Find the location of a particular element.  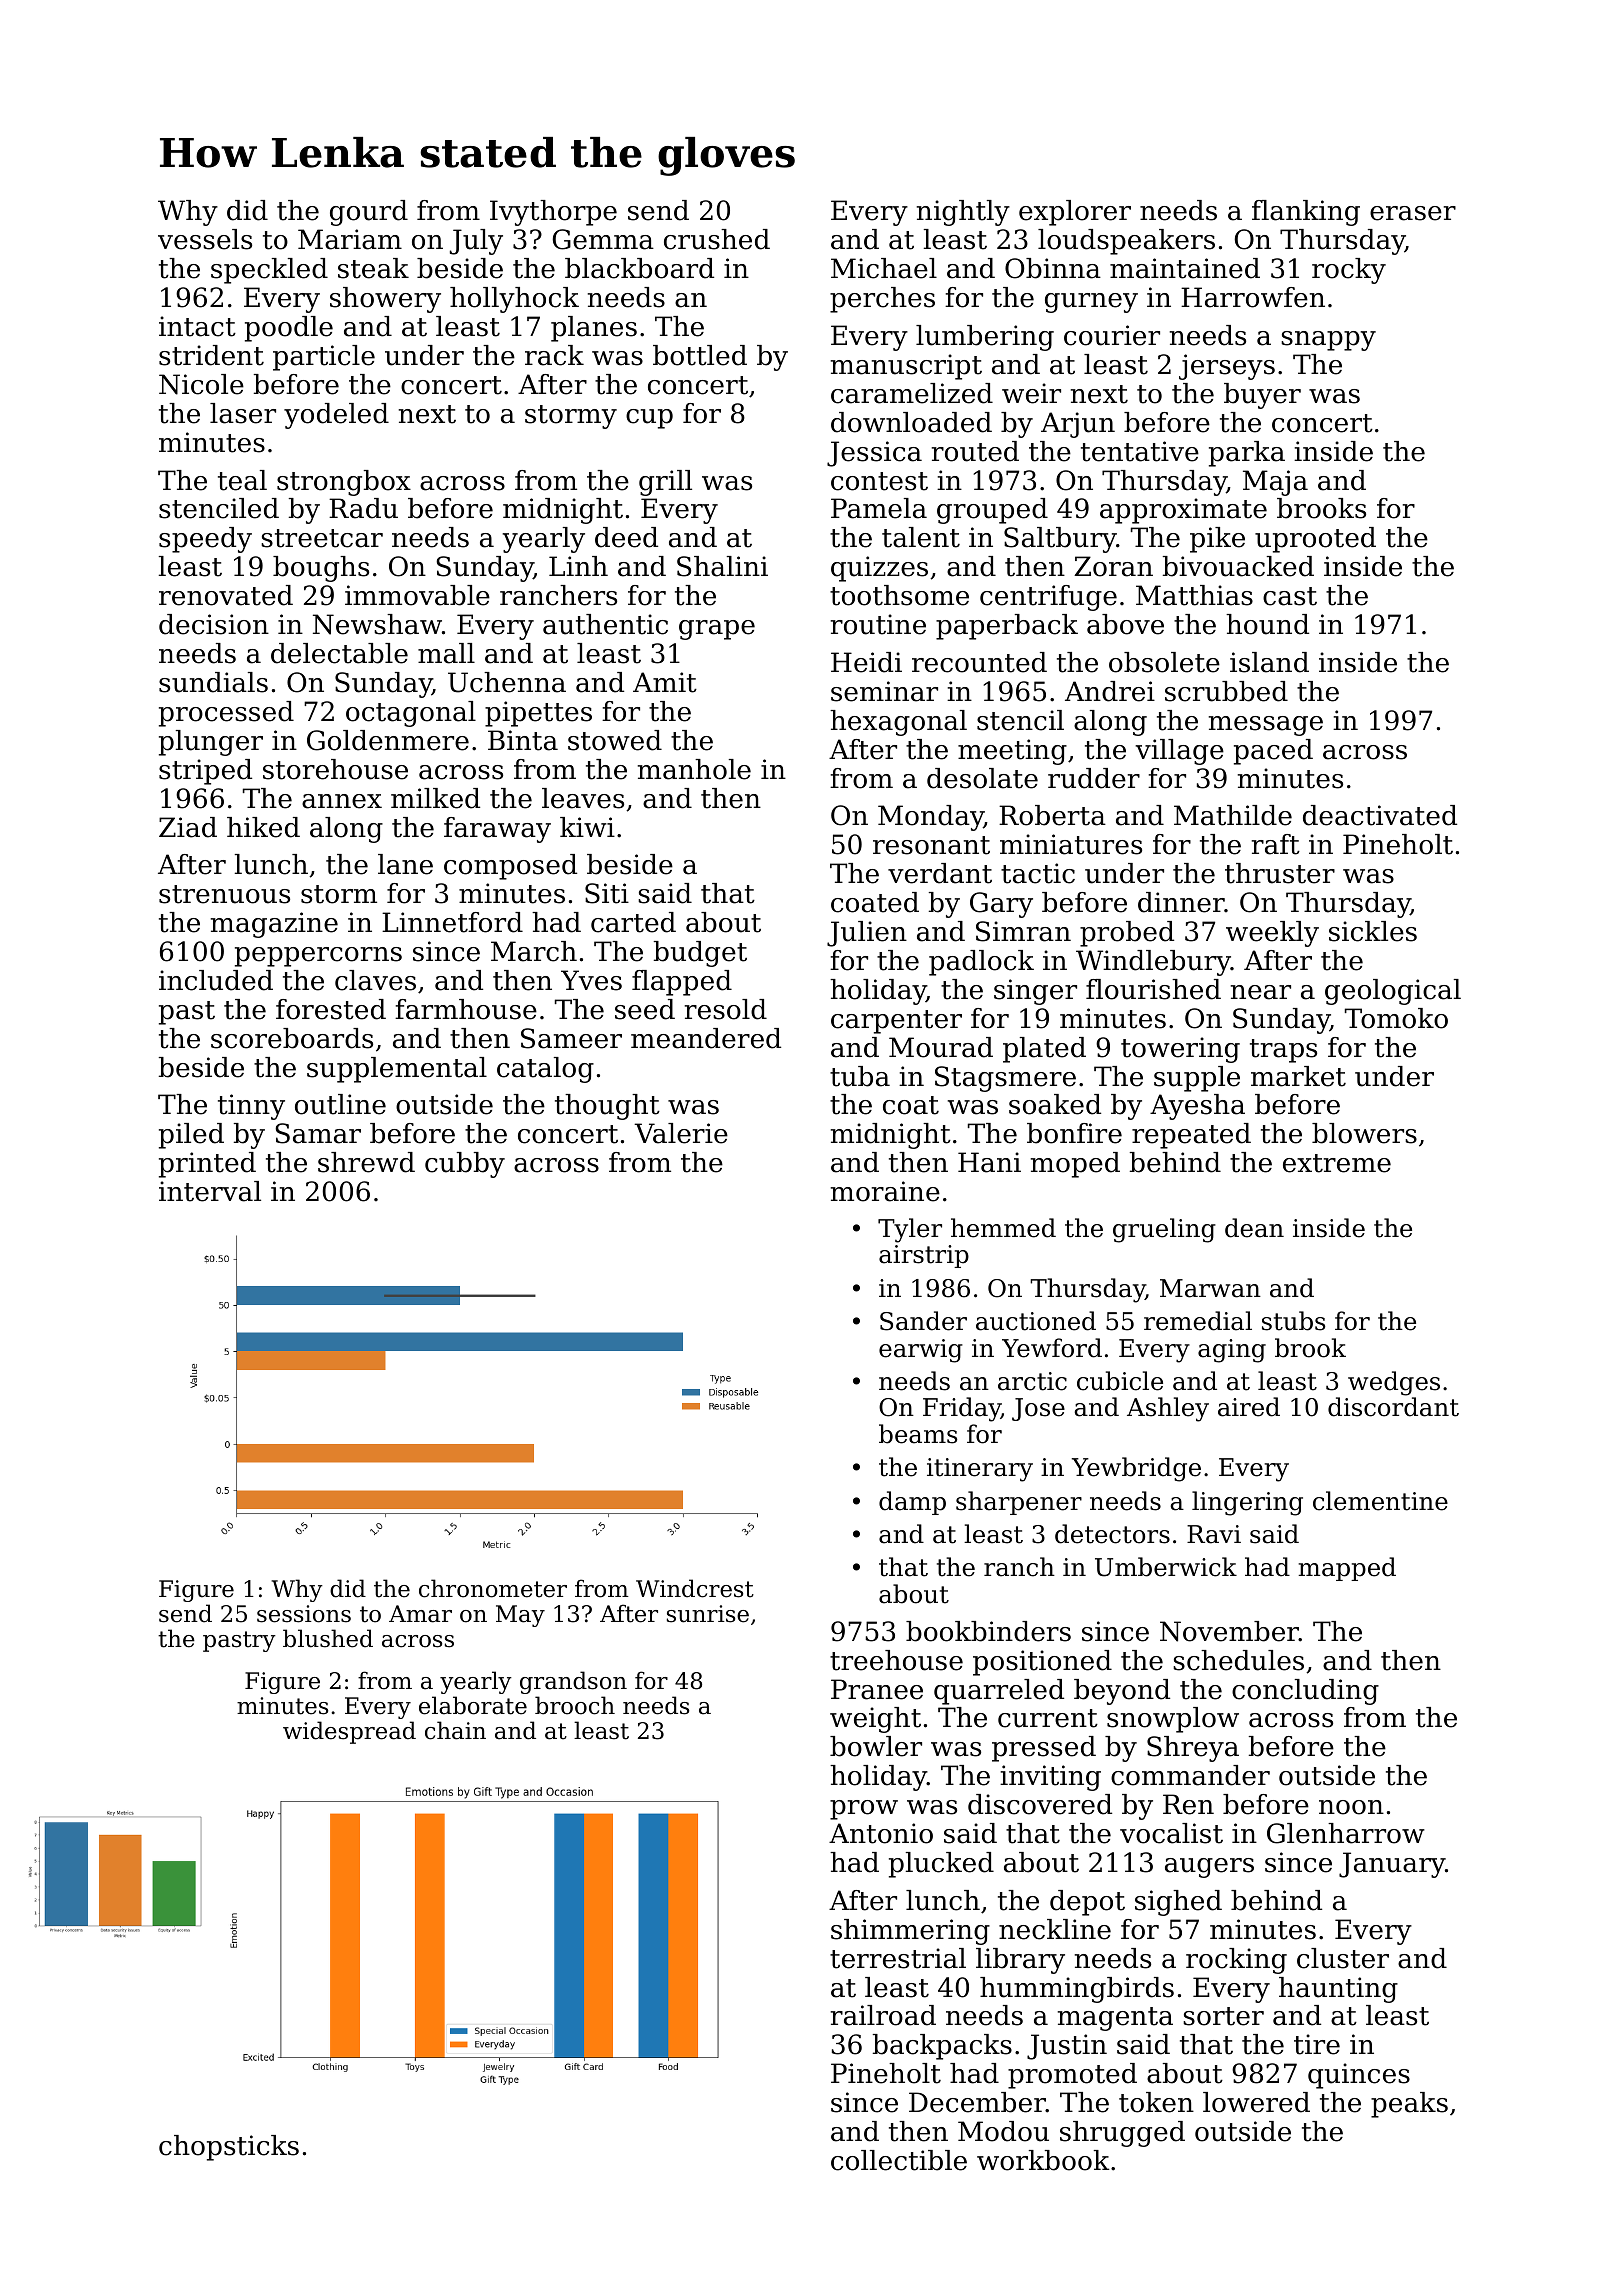

Michael is located at coordinates (884, 268).
